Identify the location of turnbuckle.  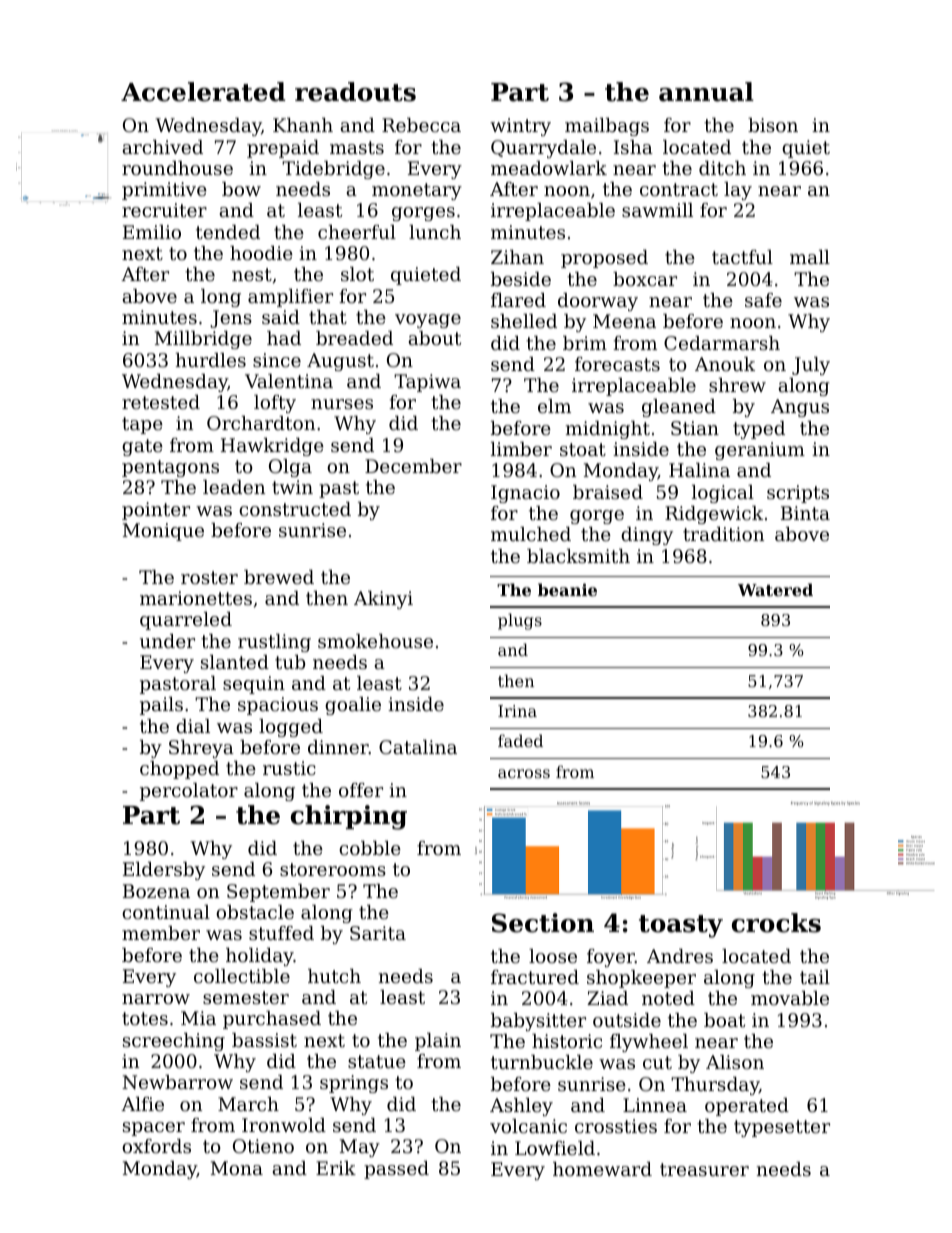
(542, 1062).
